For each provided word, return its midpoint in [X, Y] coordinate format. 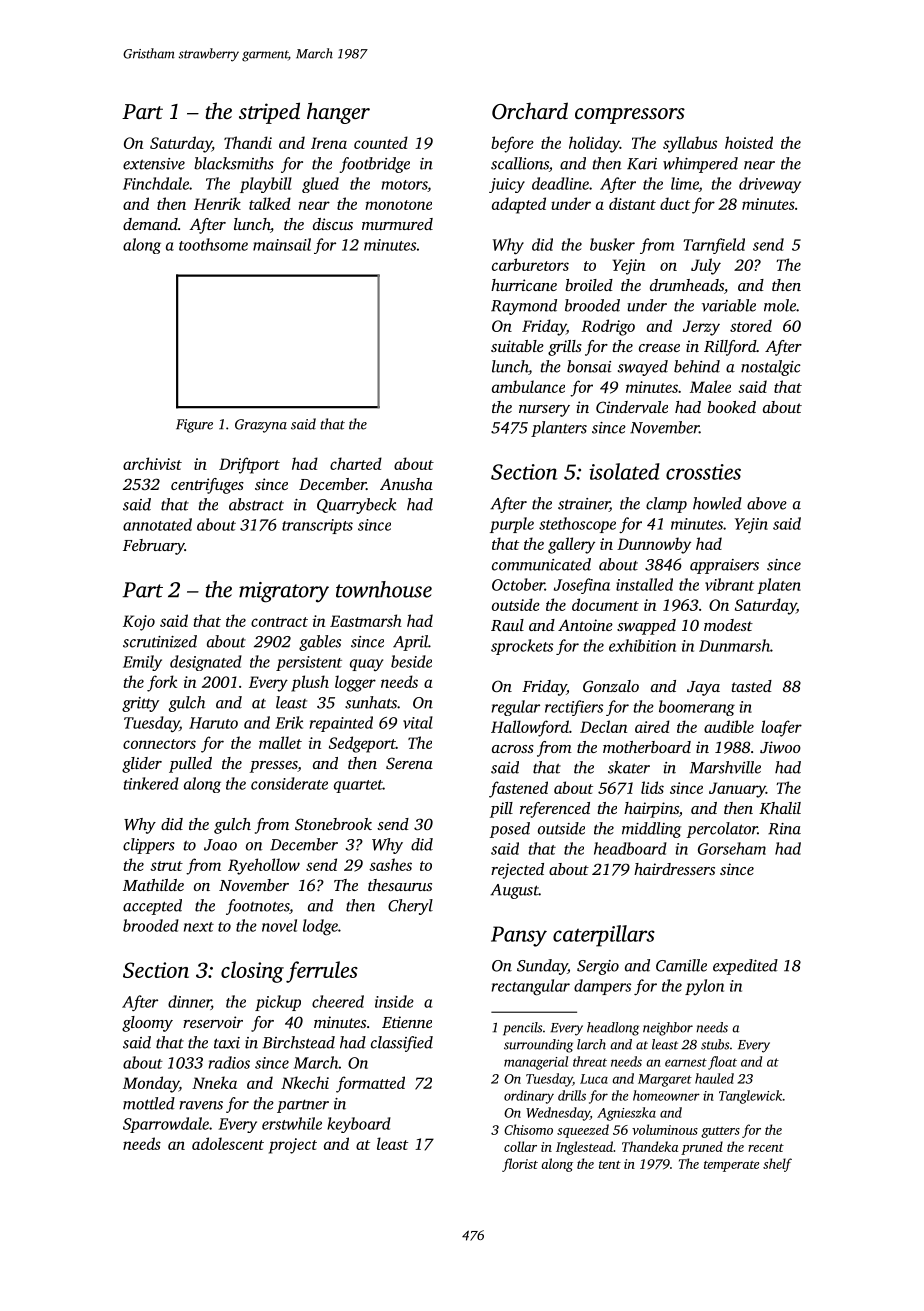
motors [404, 185]
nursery [544, 411]
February [154, 547]
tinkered [151, 783]
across [513, 749]
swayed [643, 368]
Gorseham [732, 848]
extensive [154, 164]
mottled [149, 1103]
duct [675, 203]
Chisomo [528, 1129]
